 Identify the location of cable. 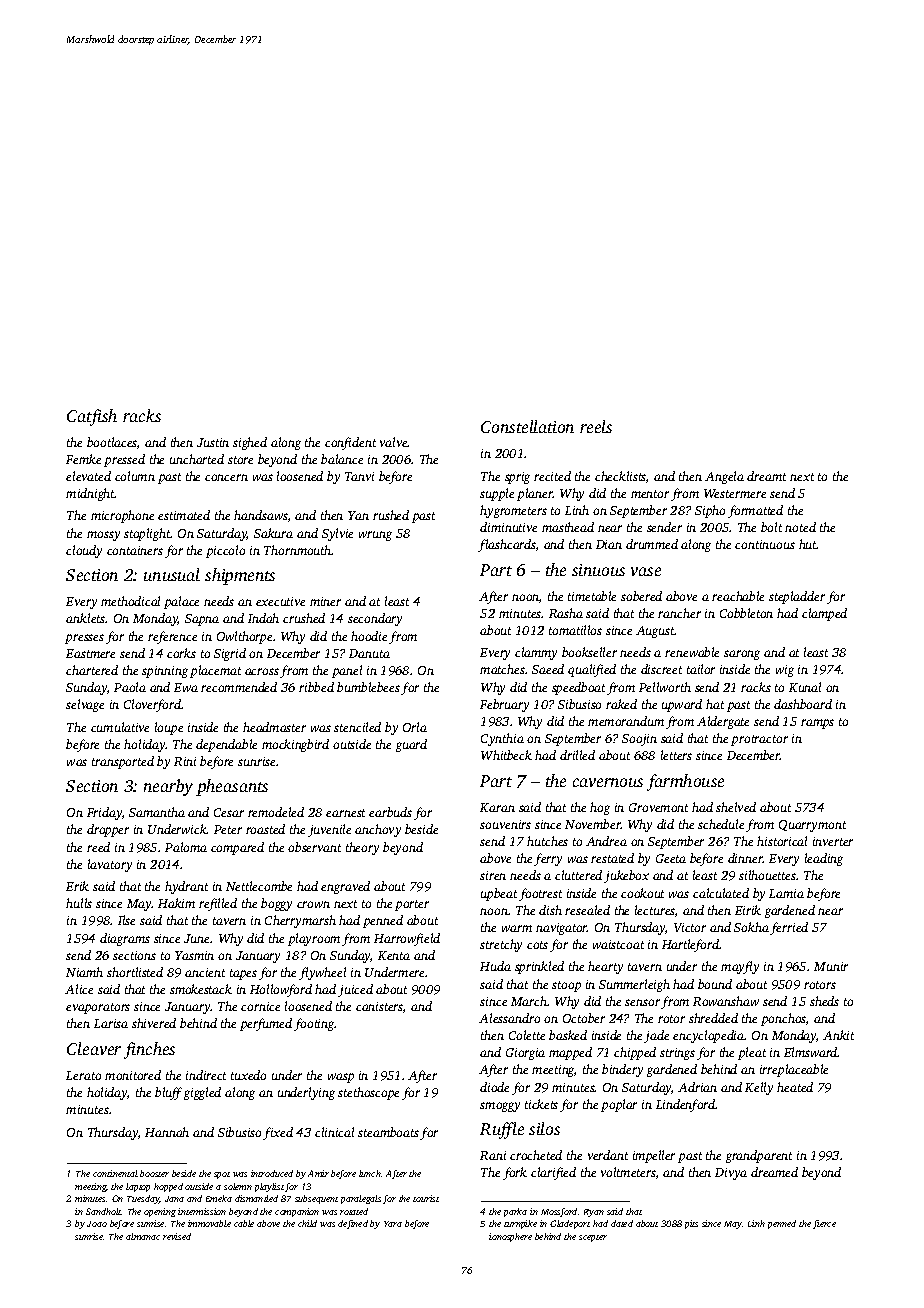
(244, 1223).
